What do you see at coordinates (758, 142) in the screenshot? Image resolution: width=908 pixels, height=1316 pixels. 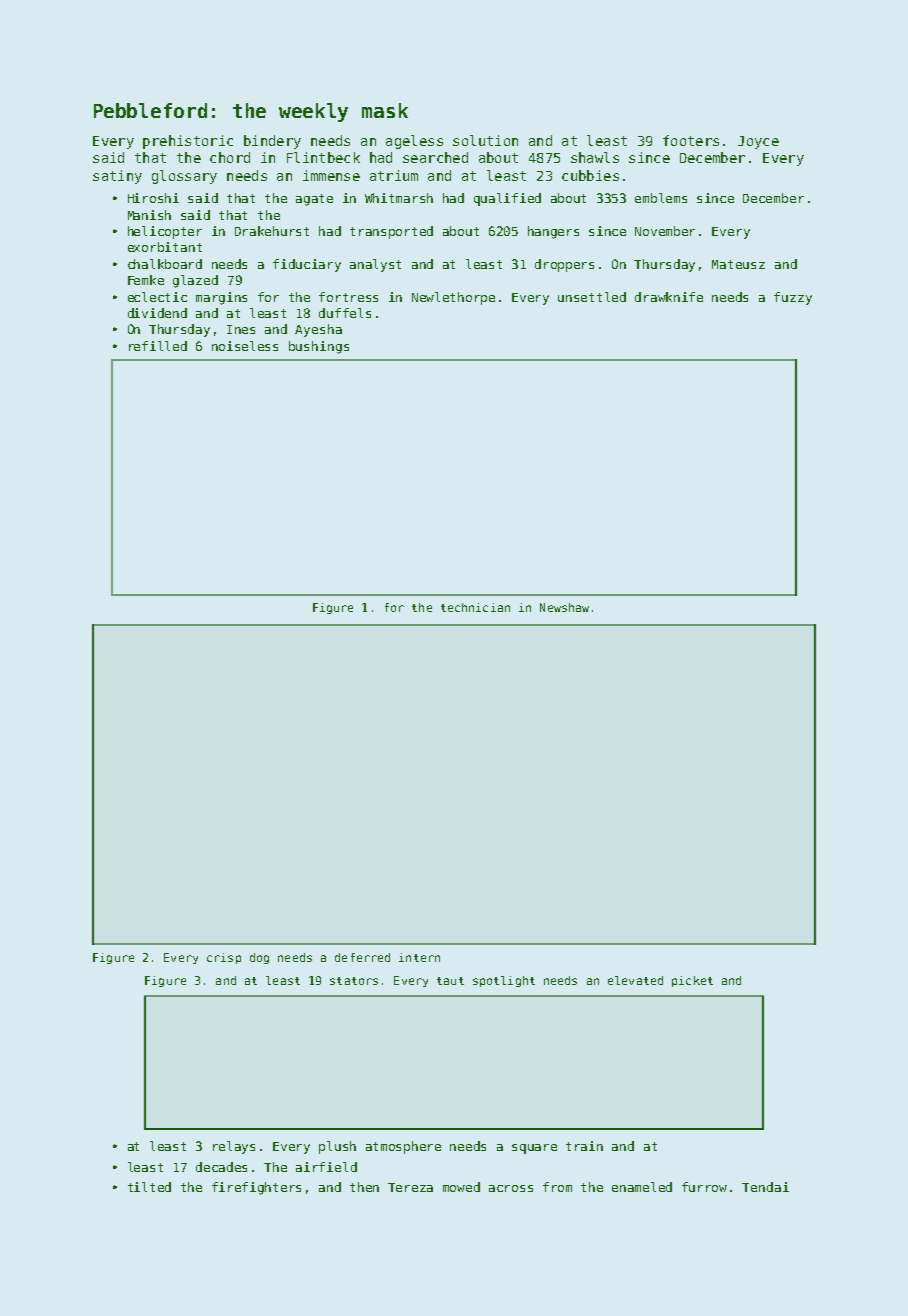 I see `Joyce` at bounding box center [758, 142].
